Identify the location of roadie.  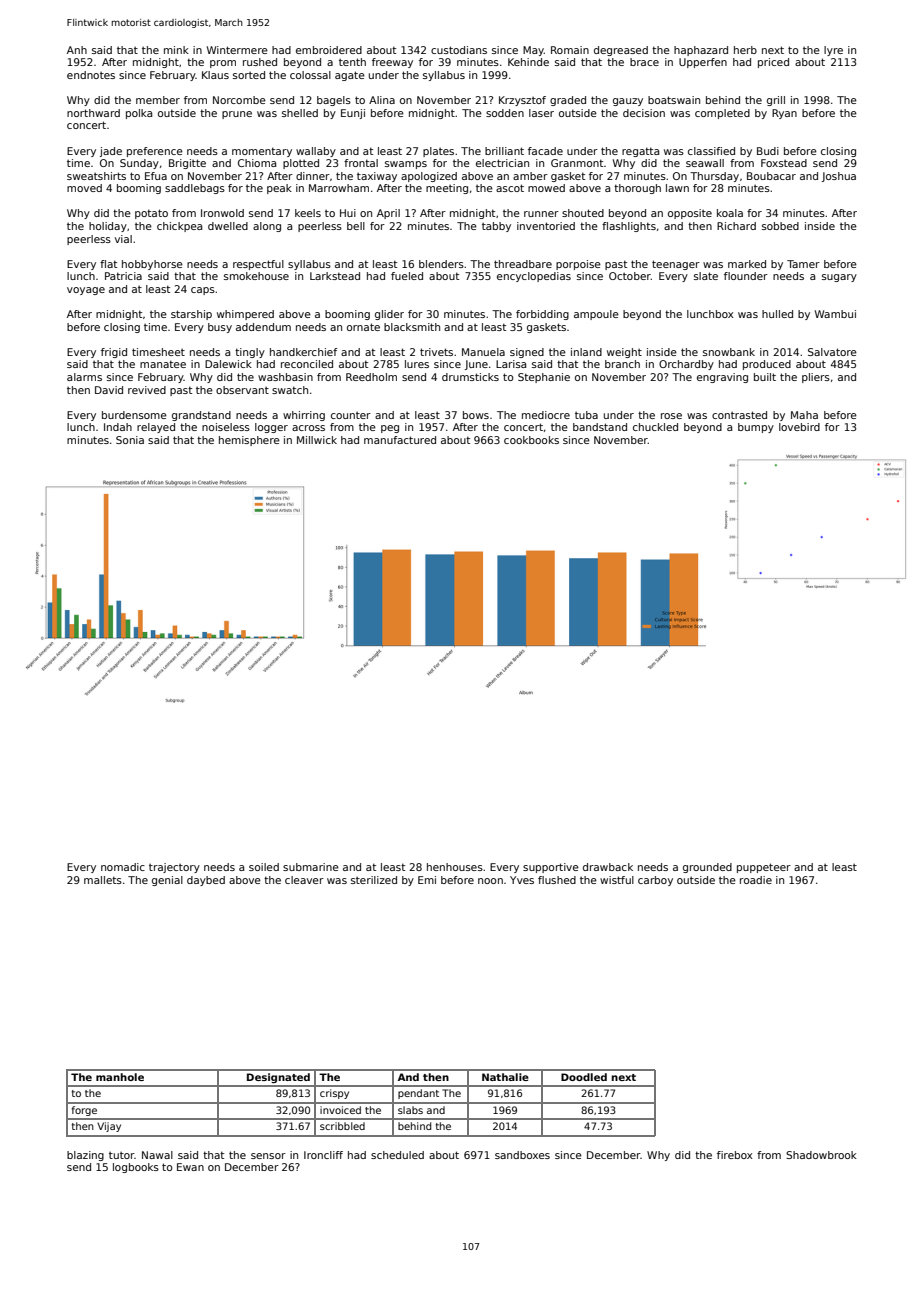
(756, 880).
